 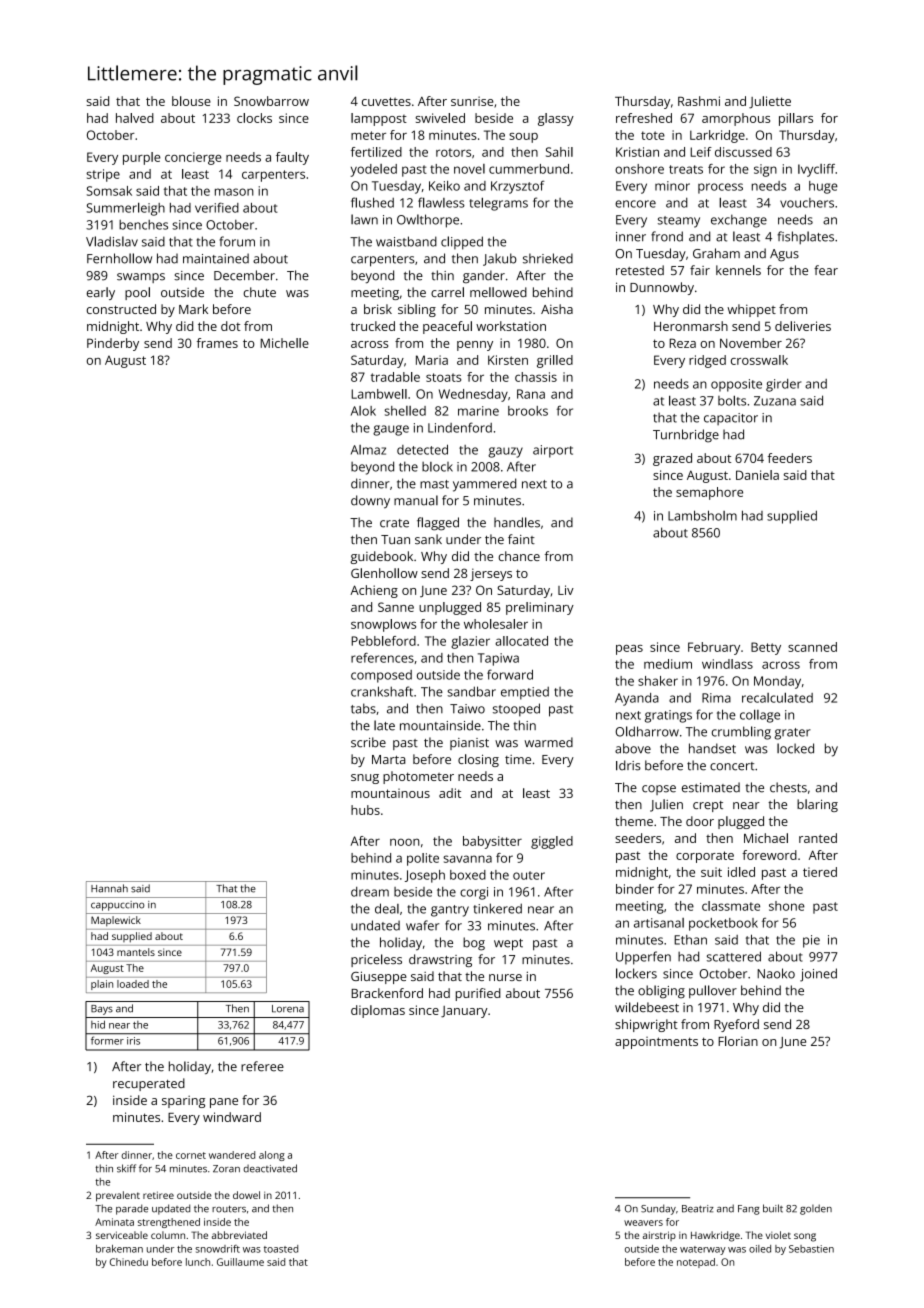 I want to click on shelled, so click(x=405, y=411).
